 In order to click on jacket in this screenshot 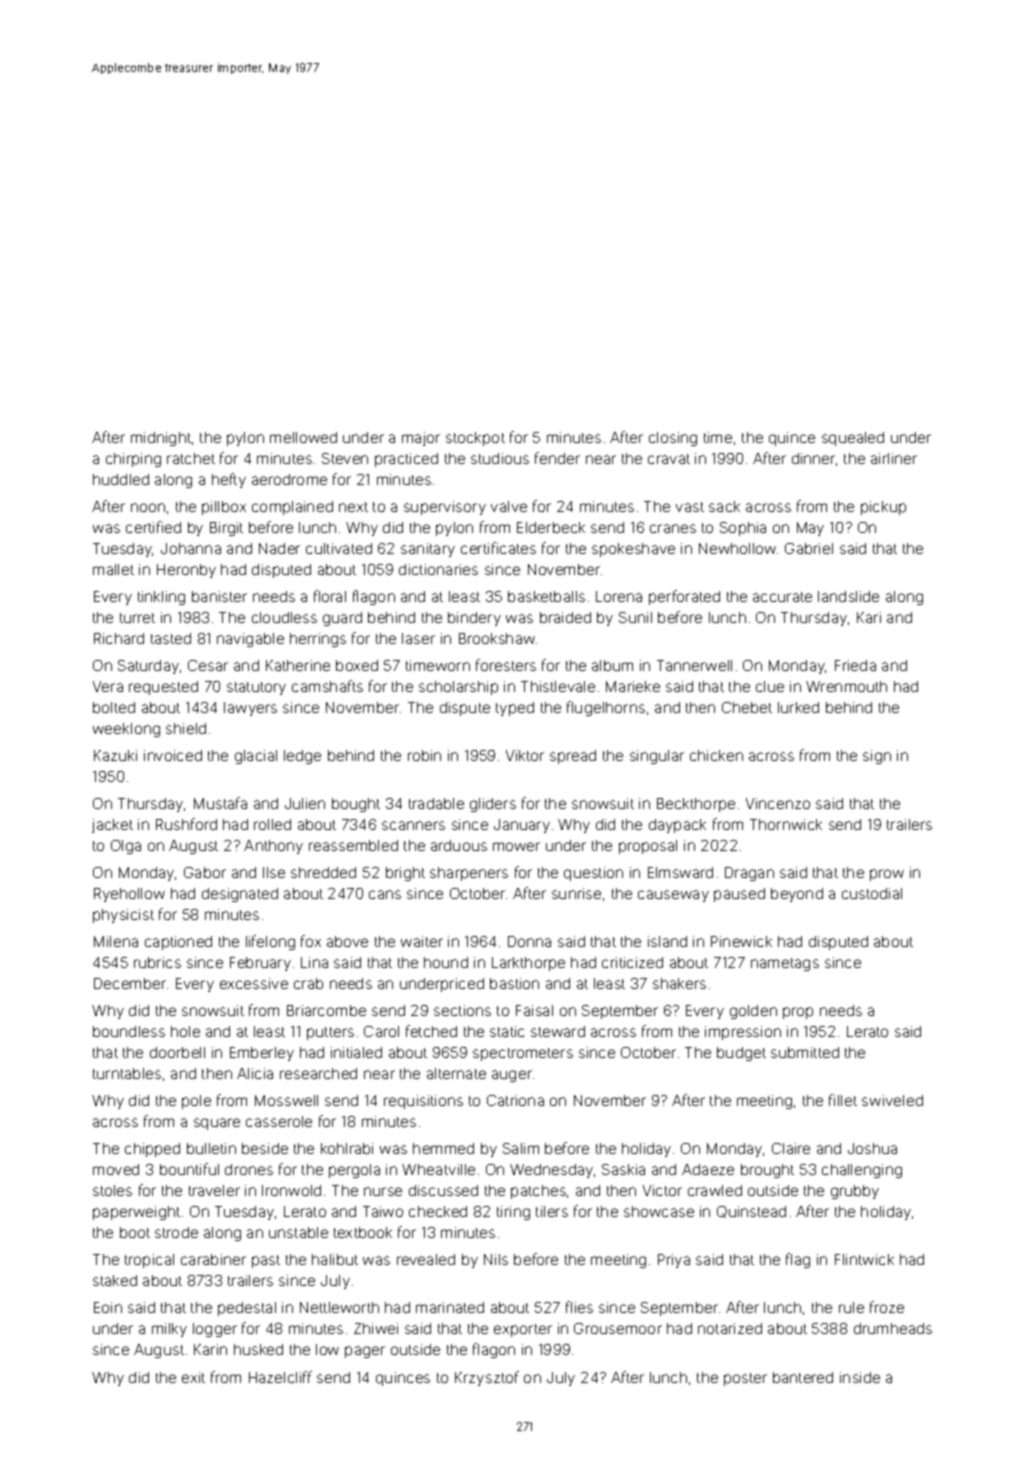, I will do `click(112, 826)`.
